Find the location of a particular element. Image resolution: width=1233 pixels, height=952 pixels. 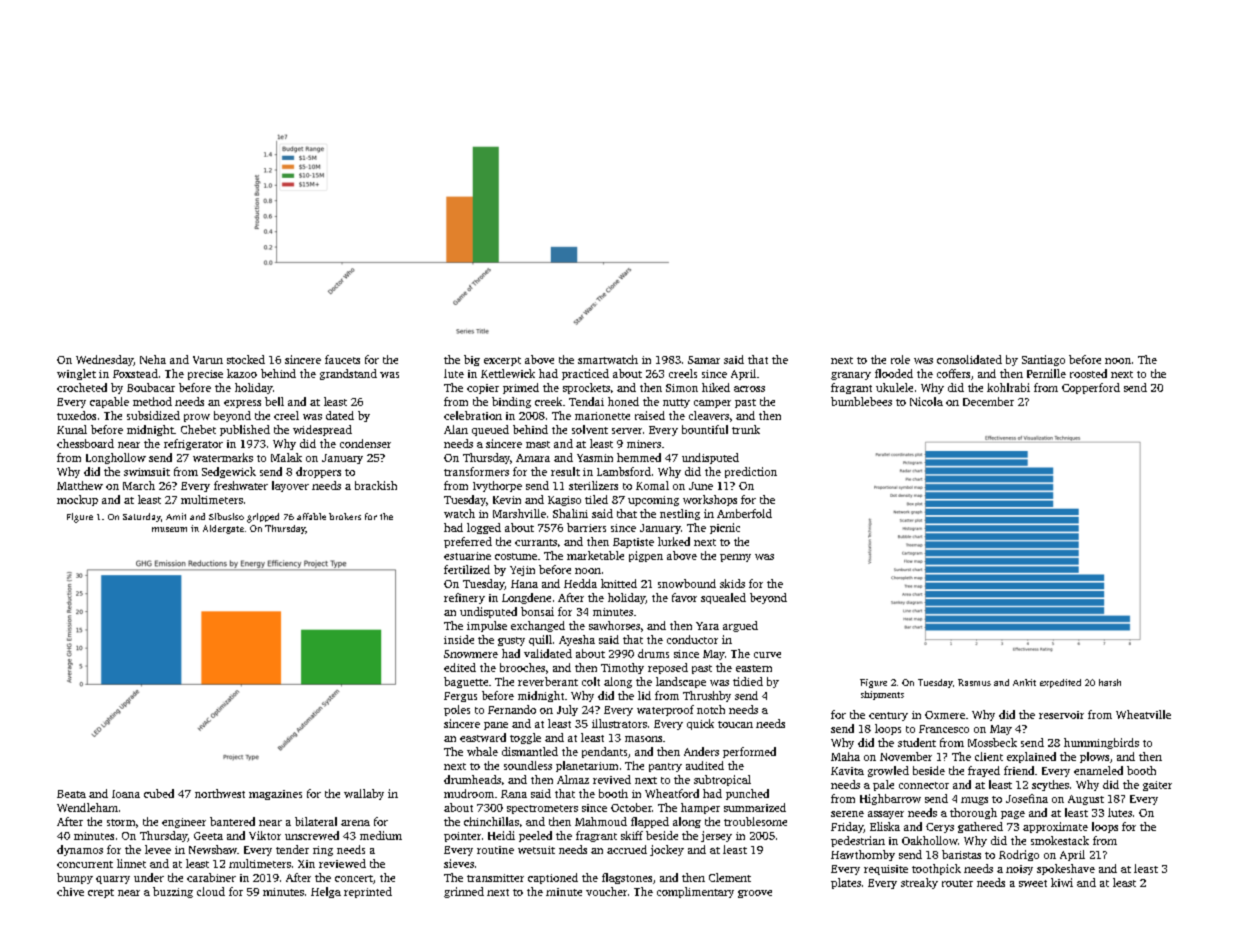

soundless is located at coordinates (528, 765).
